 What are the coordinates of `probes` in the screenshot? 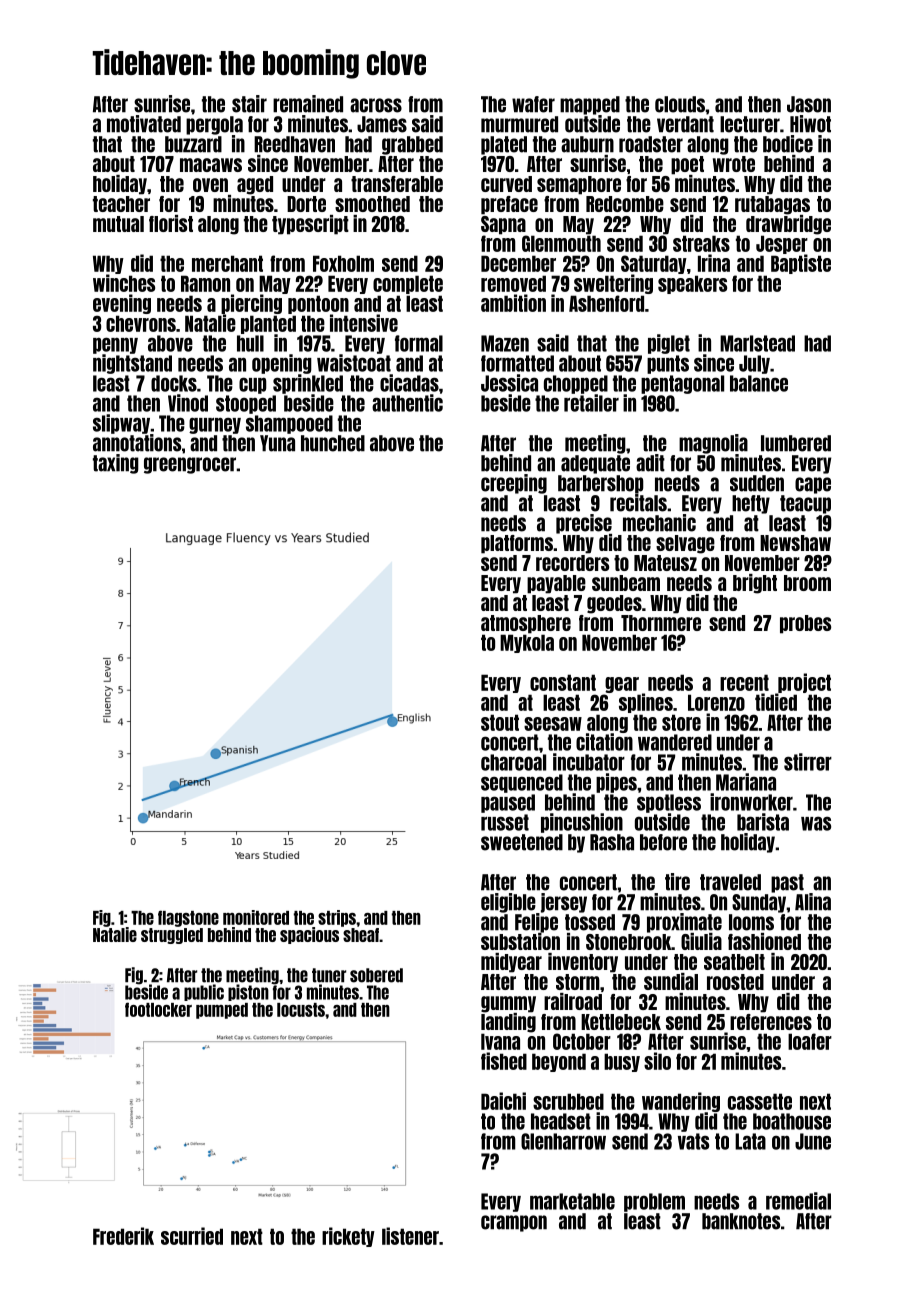 It's located at (805, 624).
